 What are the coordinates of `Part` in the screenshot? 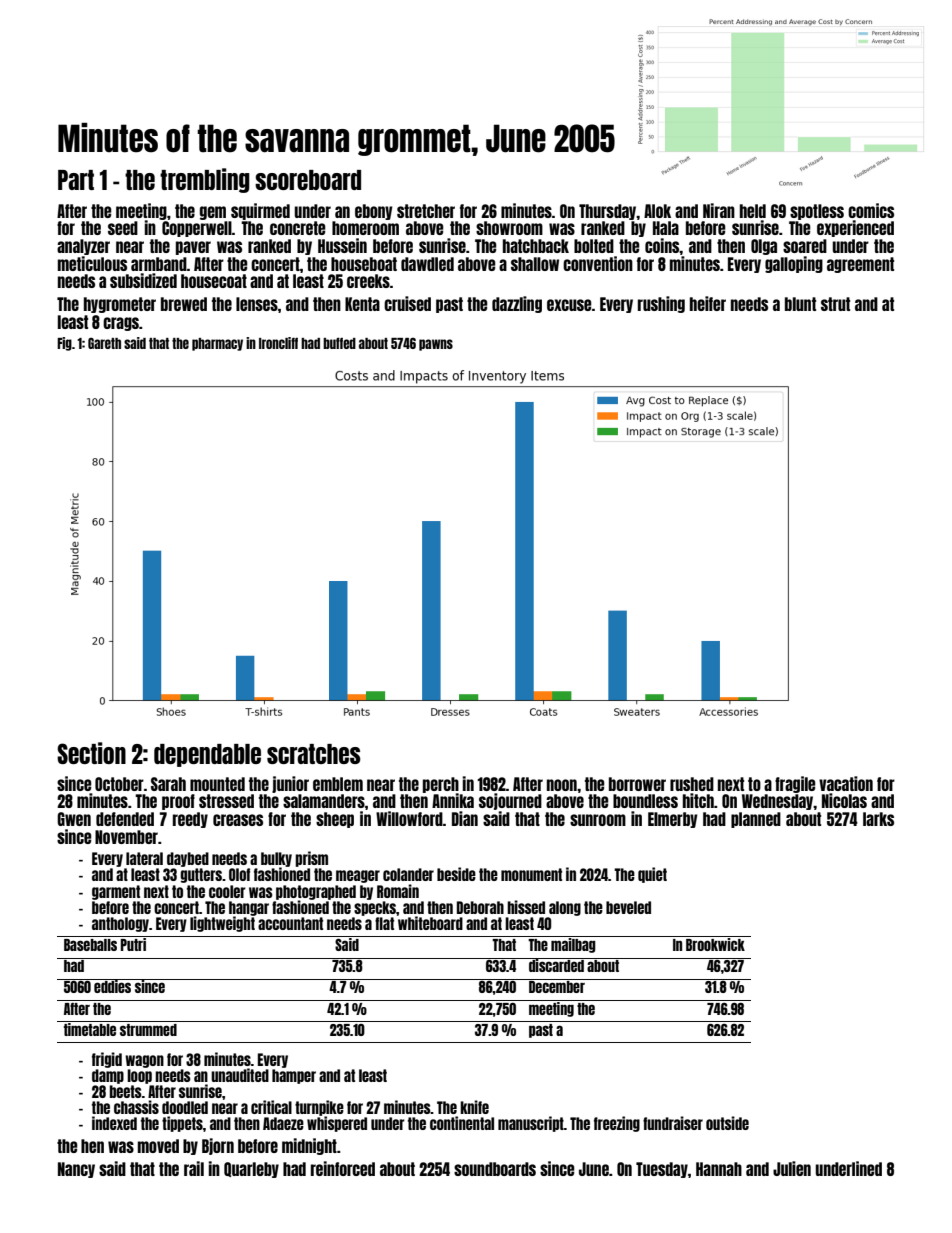 It's located at (76, 180).
